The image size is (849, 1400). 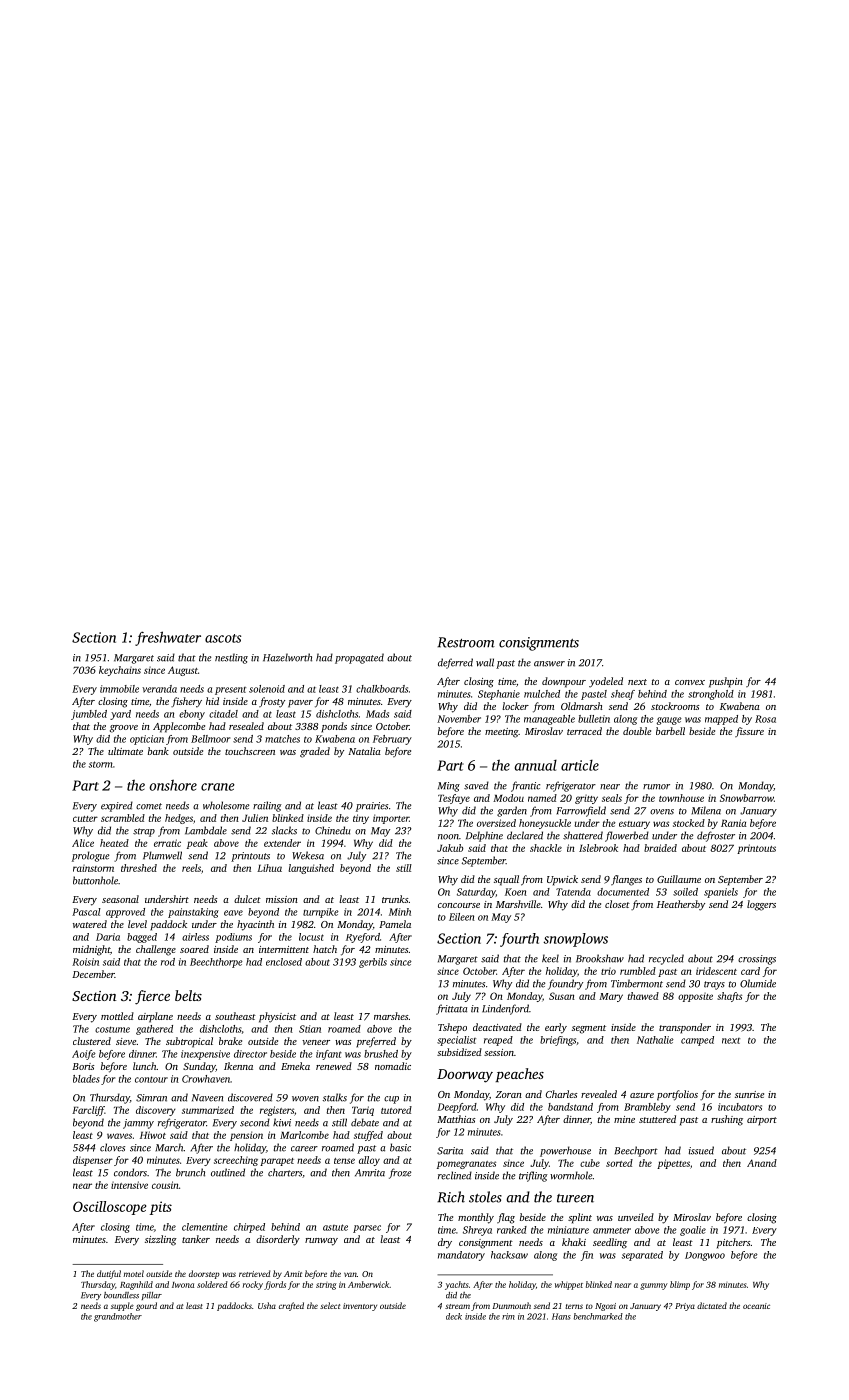 I want to click on Charles, so click(x=561, y=1094).
